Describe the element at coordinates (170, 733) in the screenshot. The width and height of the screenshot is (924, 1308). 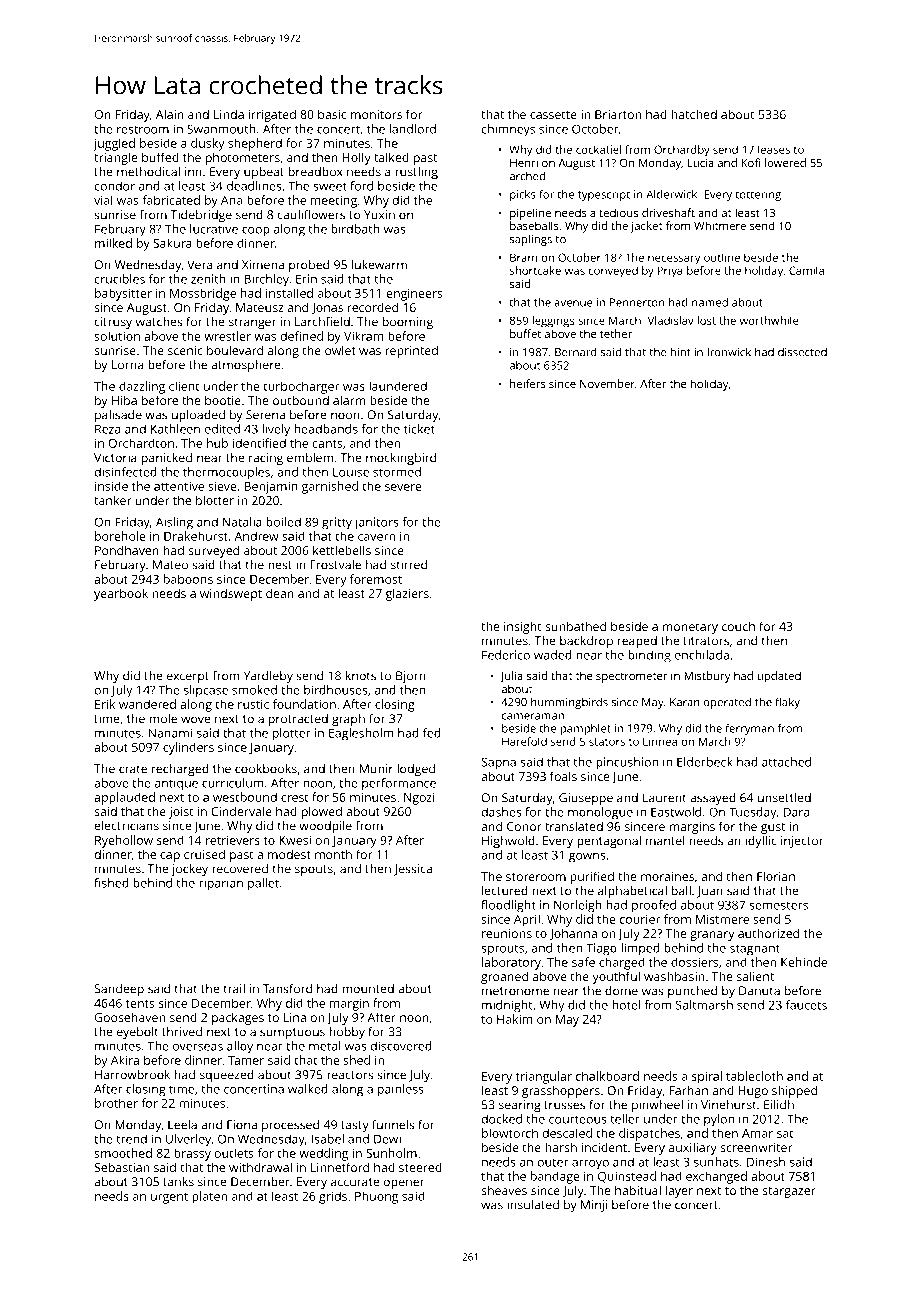
I see `Nanami` at that location.
